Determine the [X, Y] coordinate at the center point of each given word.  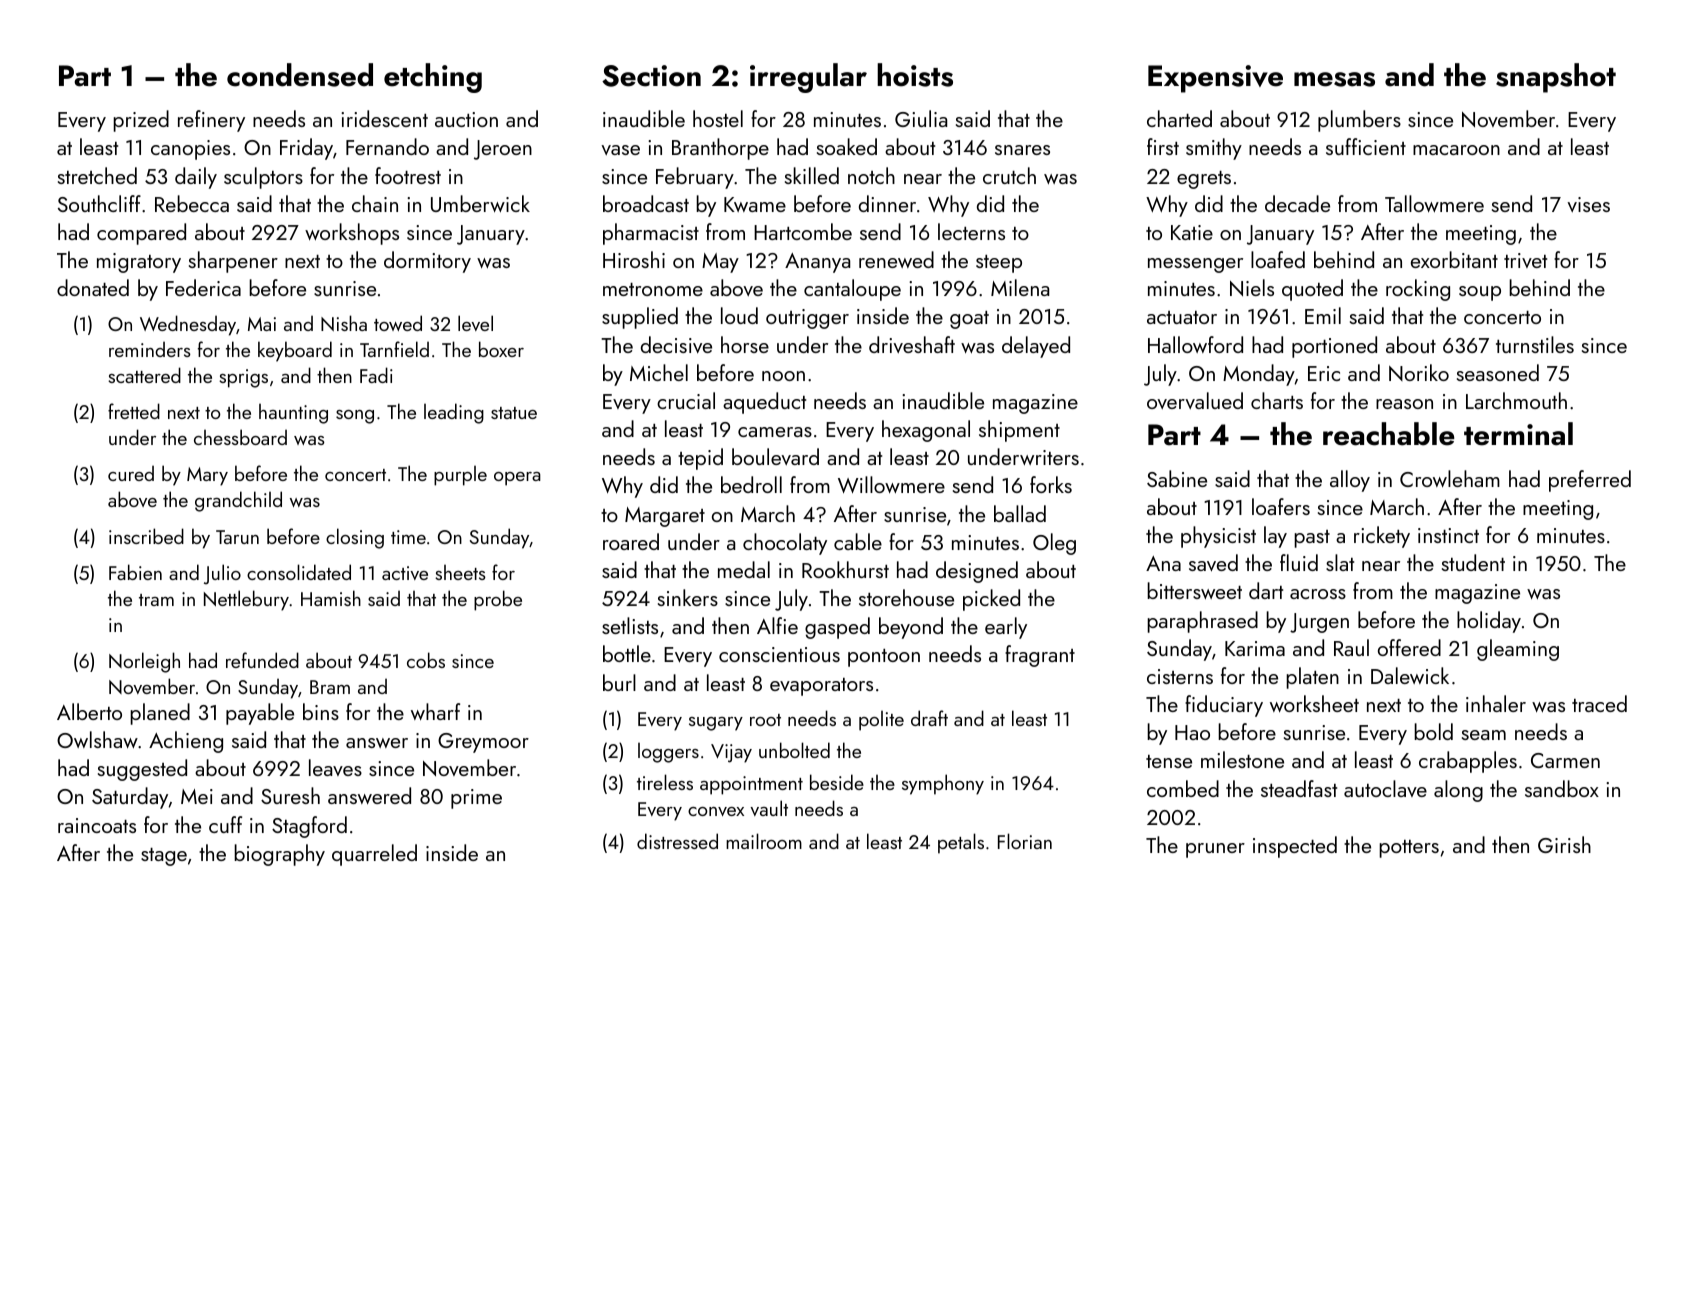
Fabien [135, 572]
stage [164, 857]
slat [1340, 562]
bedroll [751, 484]
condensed [300, 75]
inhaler [1496, 703]
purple [460, 476]
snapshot [1556, 78]
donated [93, 287]
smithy [1214, 149]
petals [961, 843]
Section [651, 76]
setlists [630, 625]
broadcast [646, 203]
